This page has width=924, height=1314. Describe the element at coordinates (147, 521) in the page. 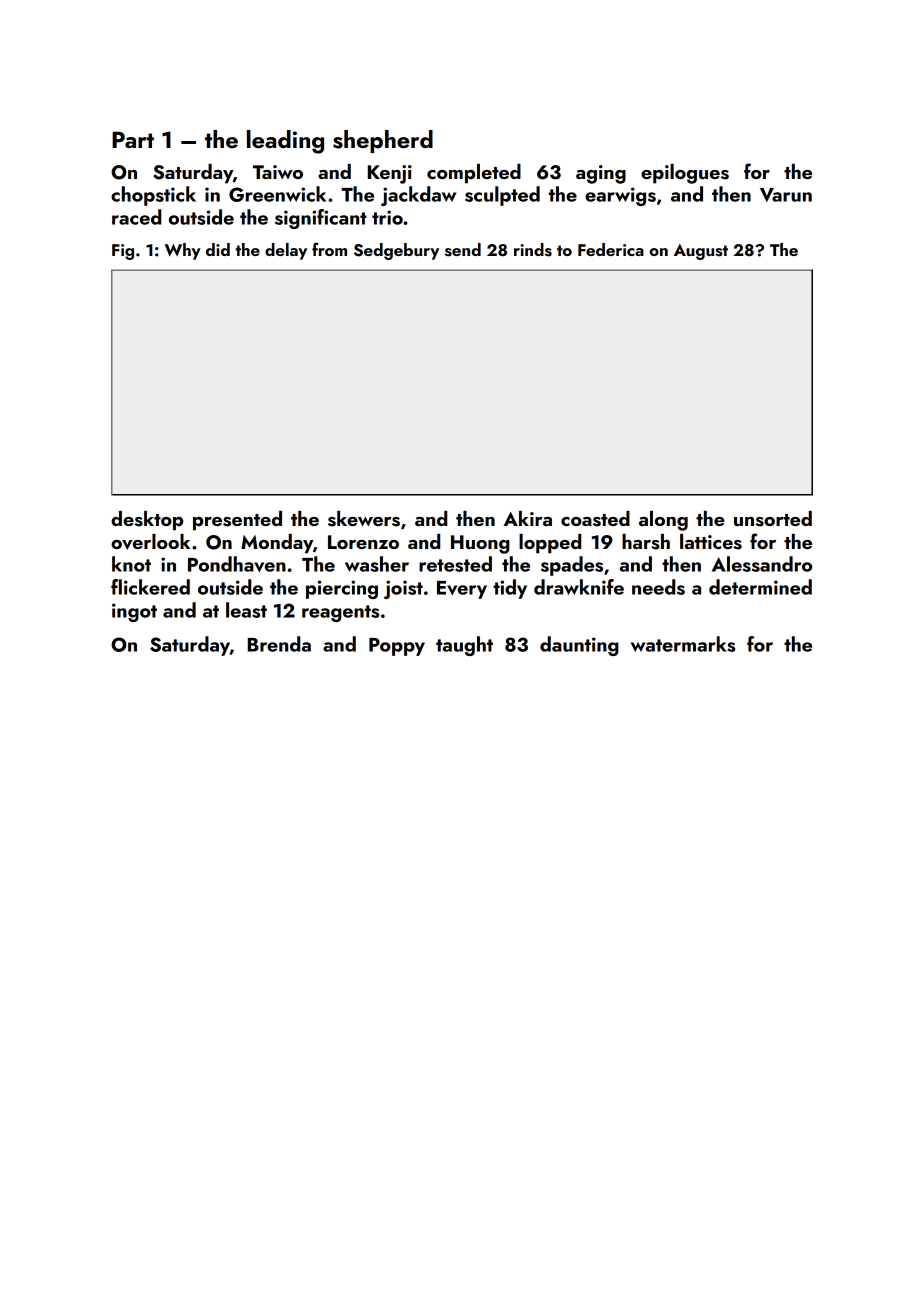

I see `desktop` at that location.
